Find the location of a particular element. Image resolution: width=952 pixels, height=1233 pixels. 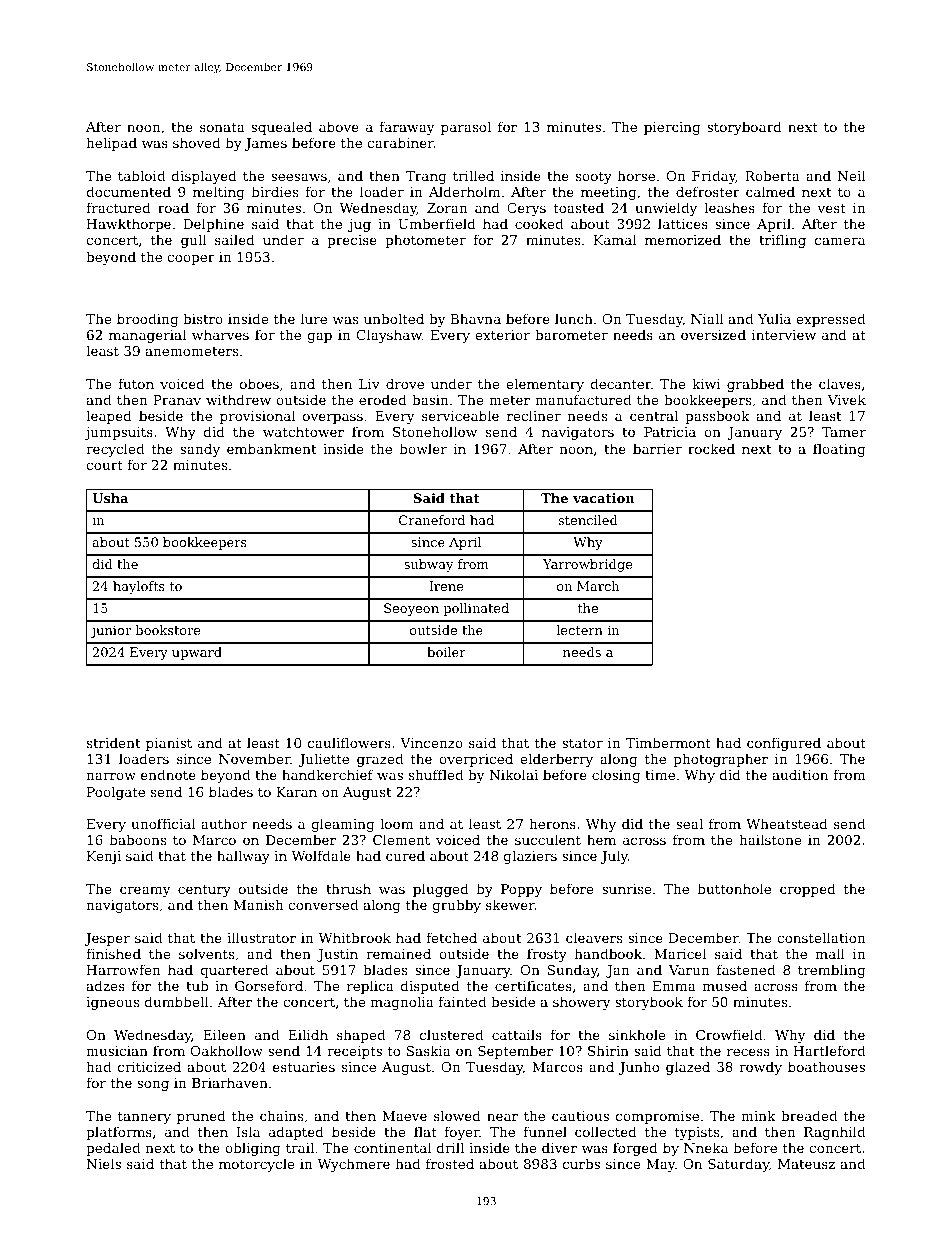

rocked is located at coordinates (711, 448).
